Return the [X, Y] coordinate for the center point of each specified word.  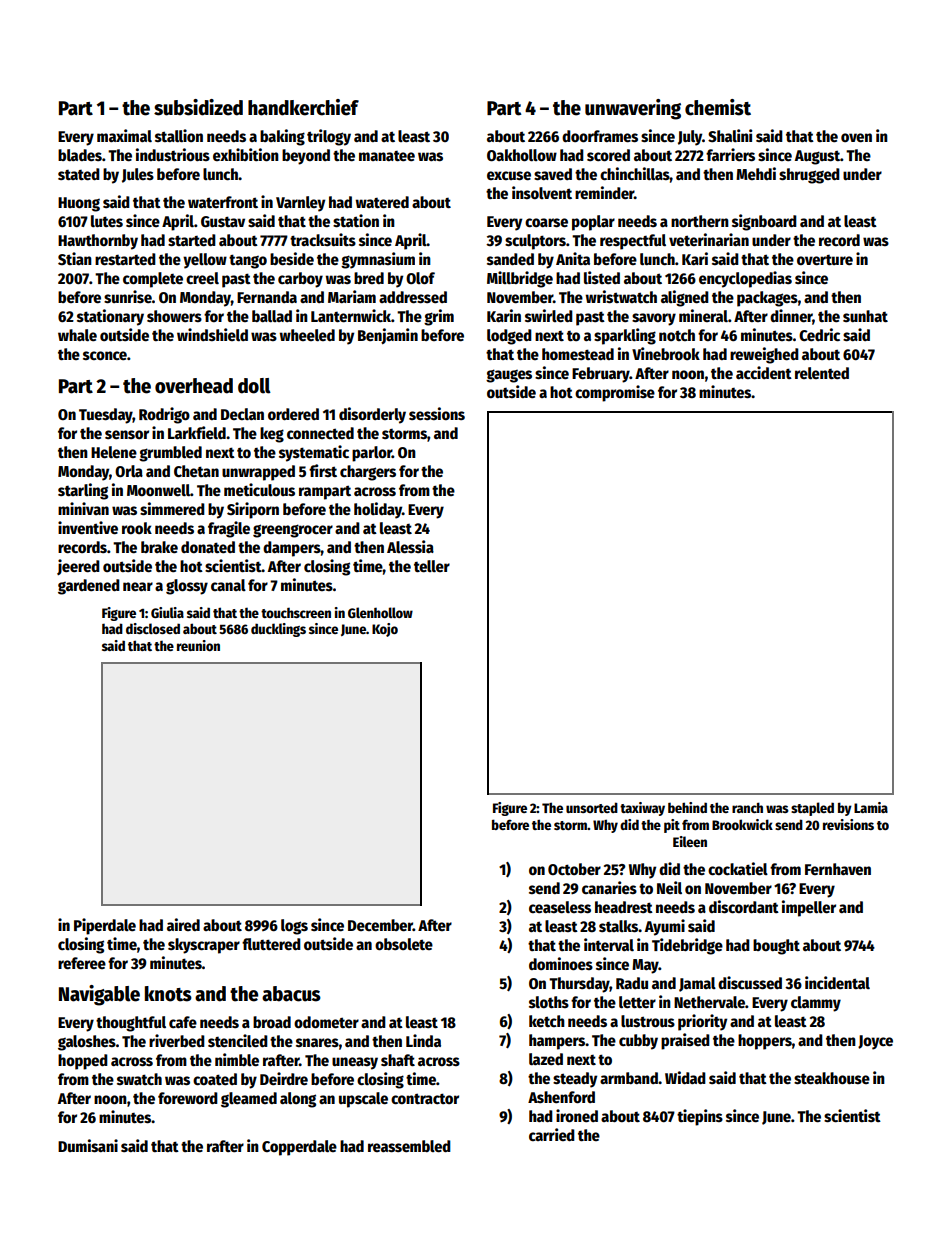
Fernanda [267, 297]
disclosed [153, 628]
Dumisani [88, 1146]
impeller [809, 908]
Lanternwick [351, 316]
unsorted [592, 807]
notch [677, 335]
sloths [549, 1002]
